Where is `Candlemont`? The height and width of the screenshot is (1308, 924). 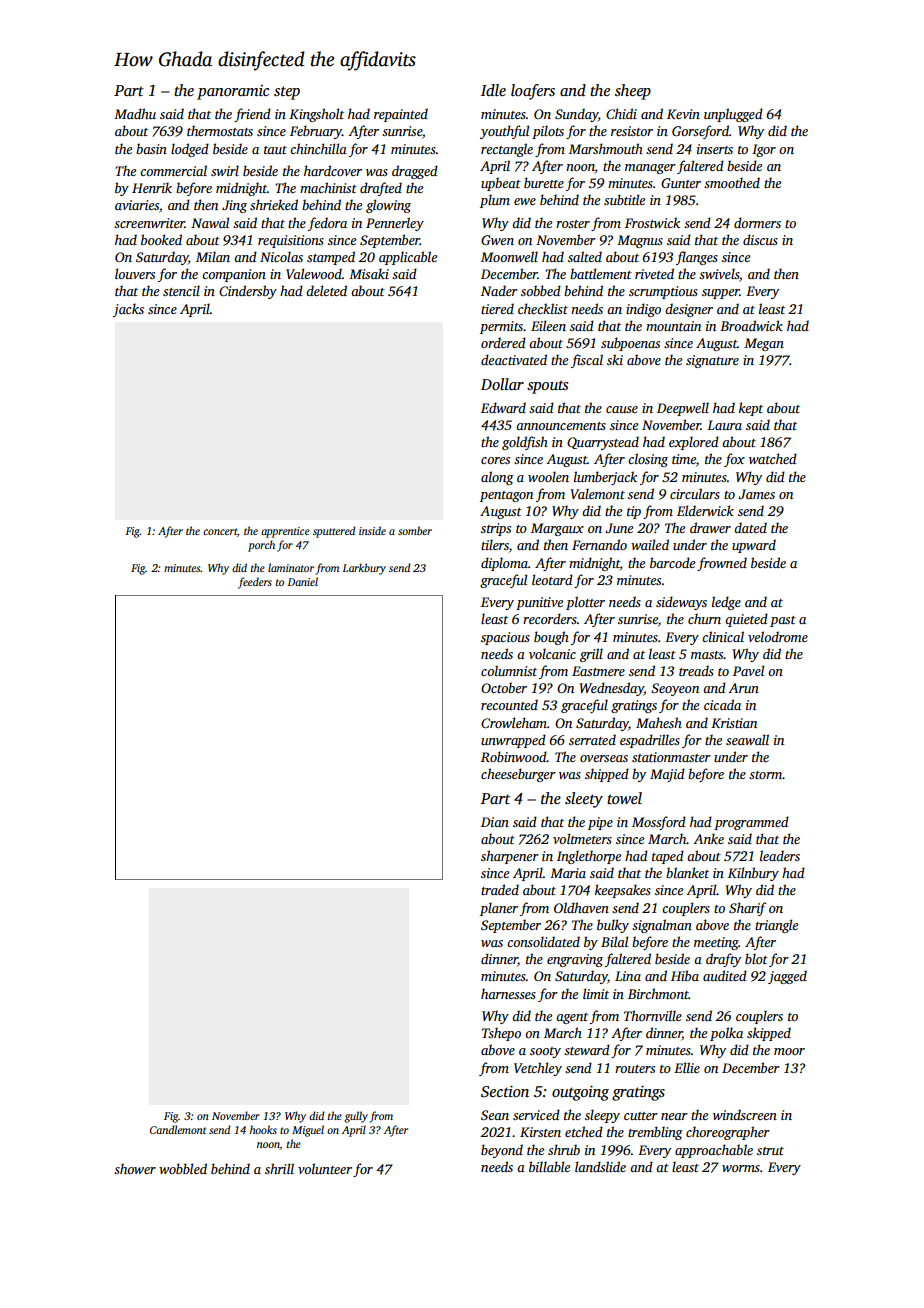 Candlemont is located at coordinates (178, 1129).
